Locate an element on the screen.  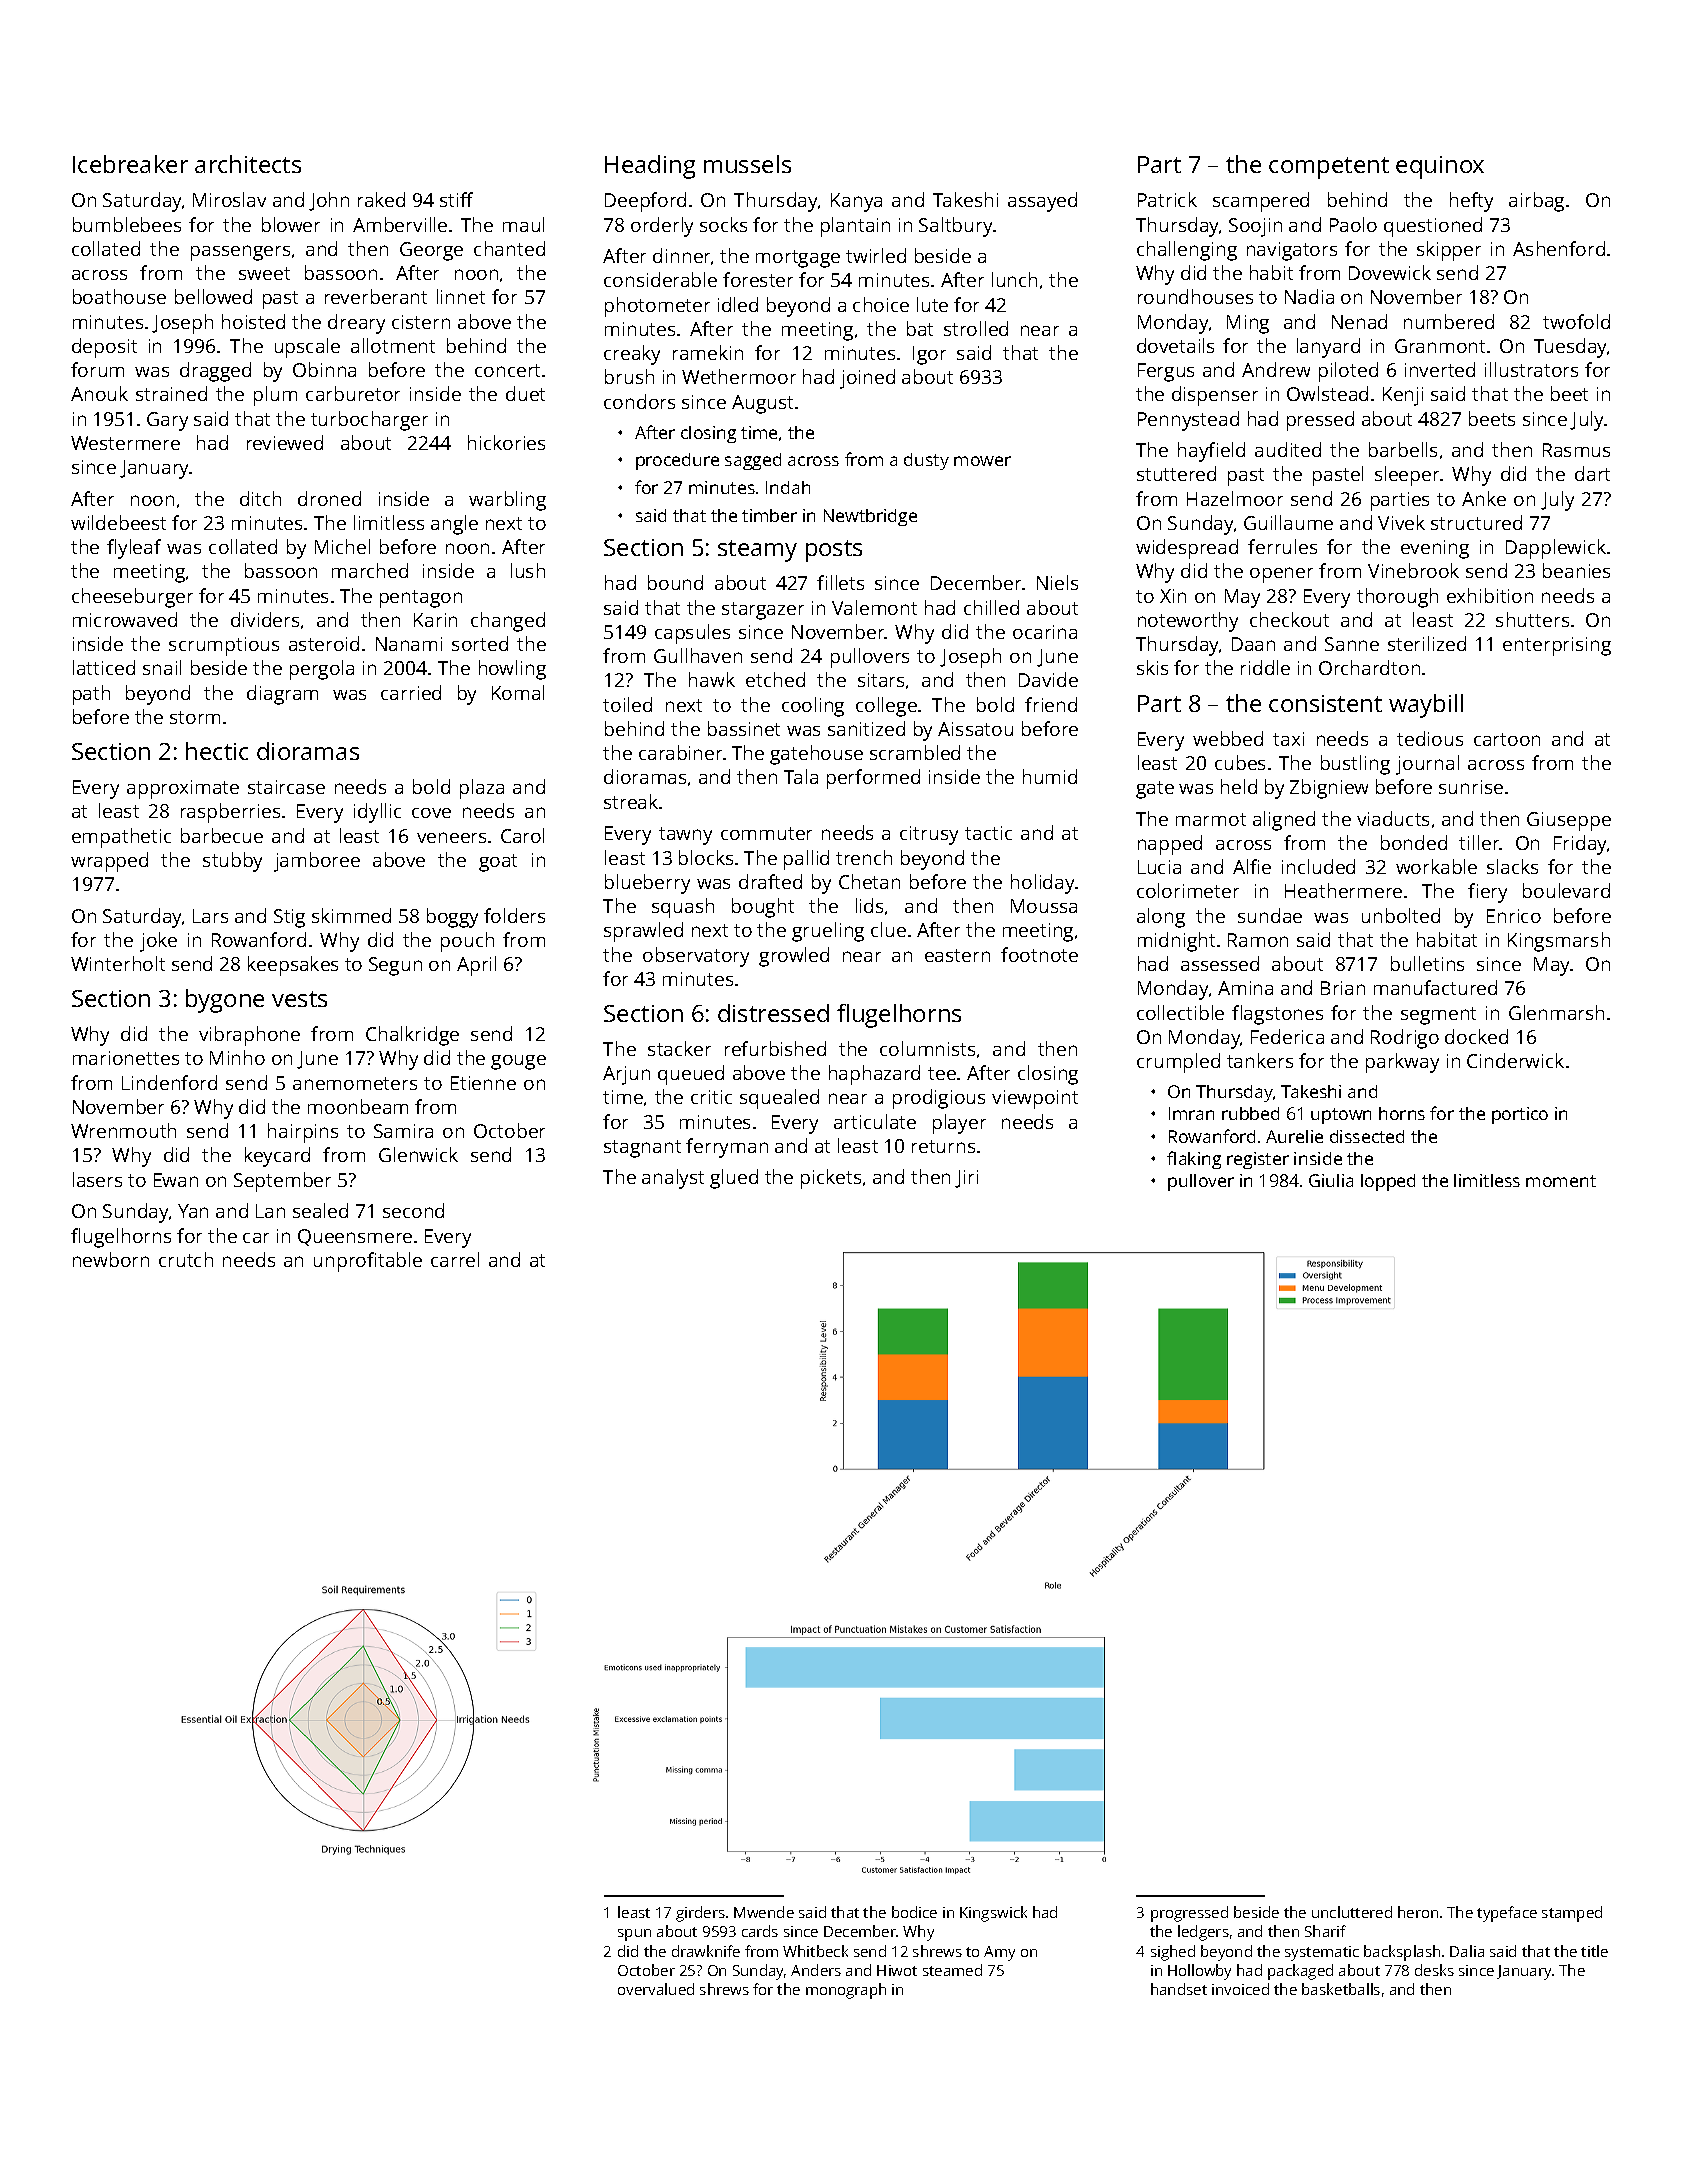
equinox is located at coordinates (1440, 167).
